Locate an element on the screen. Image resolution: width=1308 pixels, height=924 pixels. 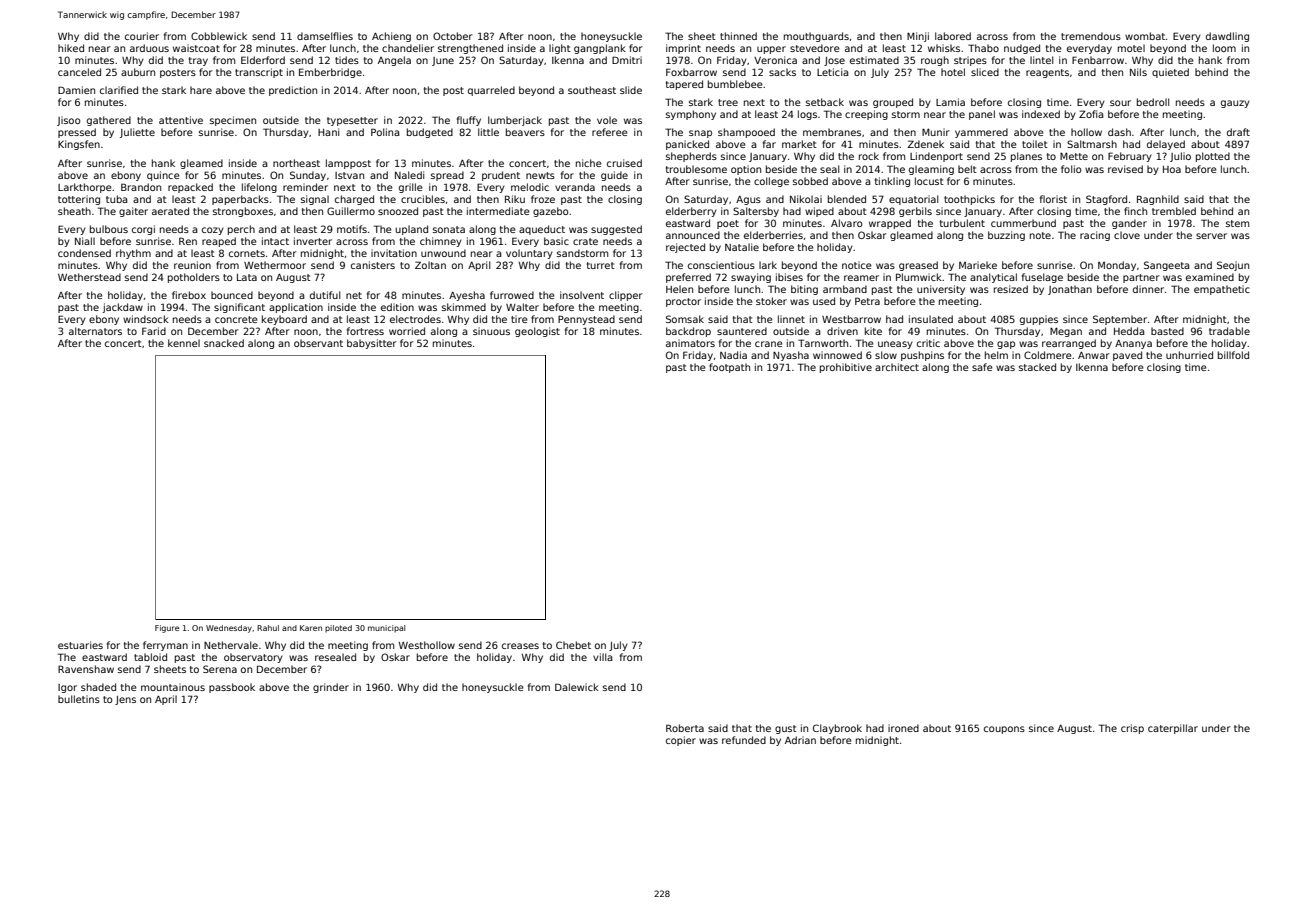
finch is located at coordinates (1135, 211).
